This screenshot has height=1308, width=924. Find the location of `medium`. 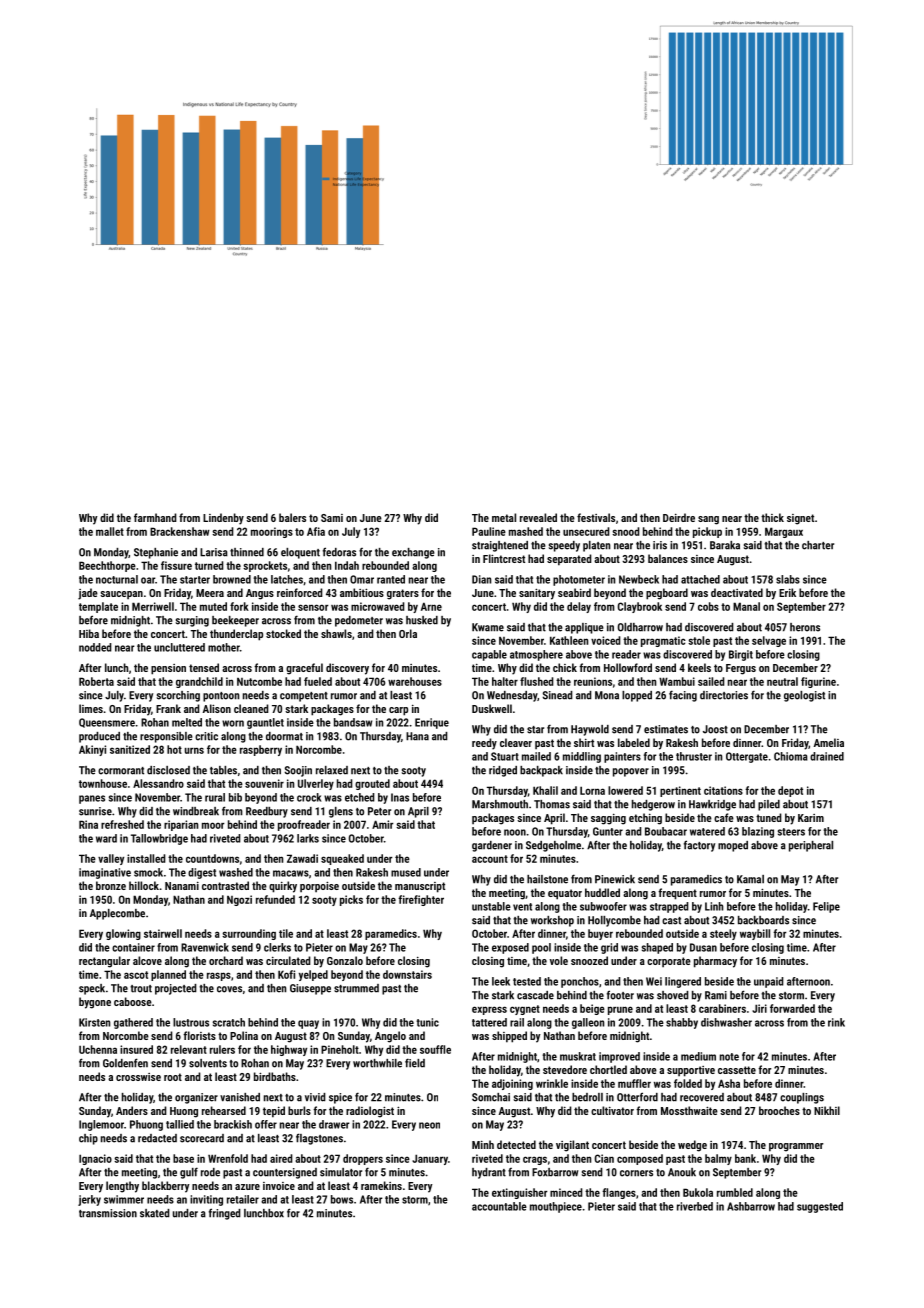

medium is located at coordinates (698, 1056).
